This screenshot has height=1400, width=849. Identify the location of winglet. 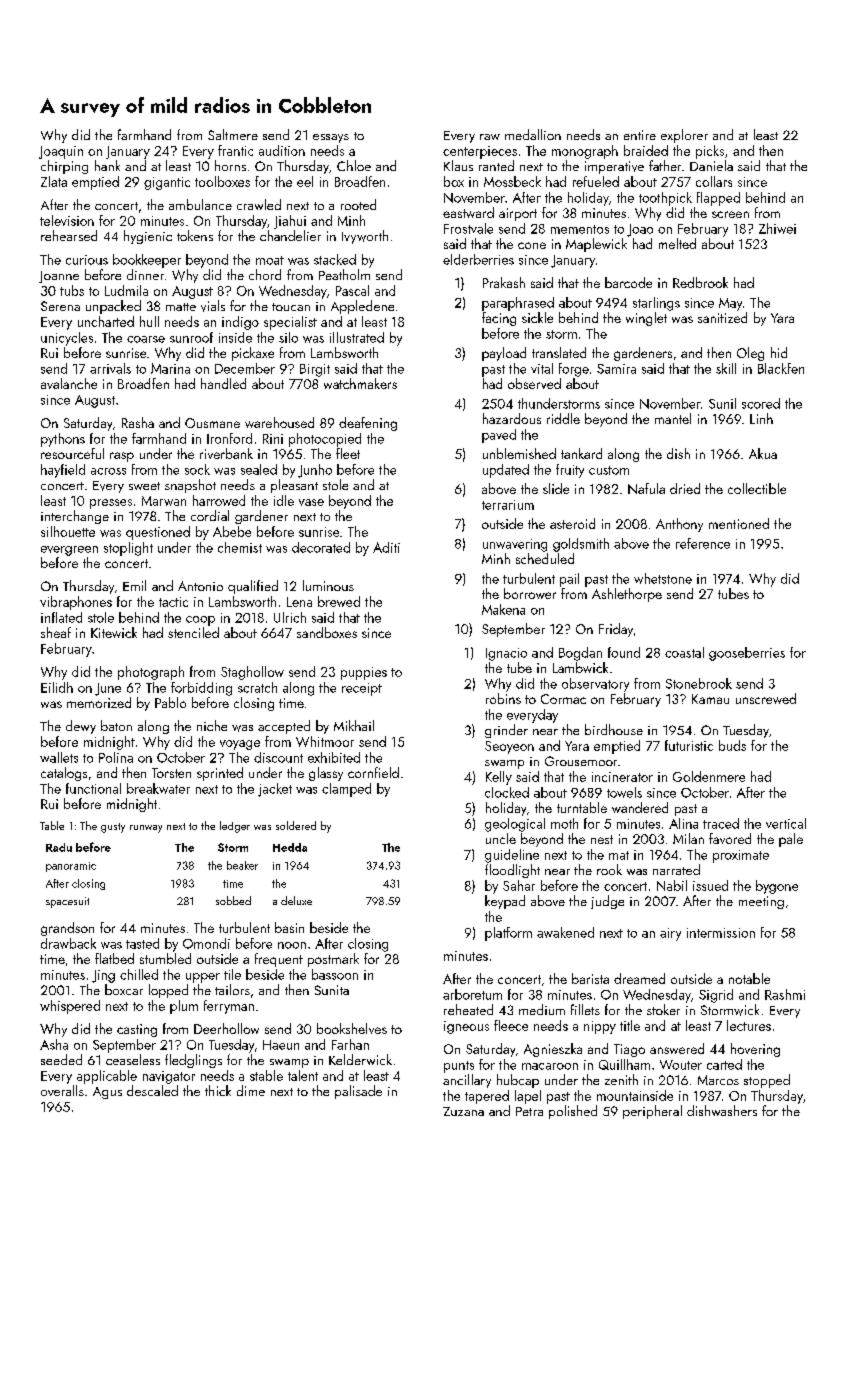
(646, 319).
